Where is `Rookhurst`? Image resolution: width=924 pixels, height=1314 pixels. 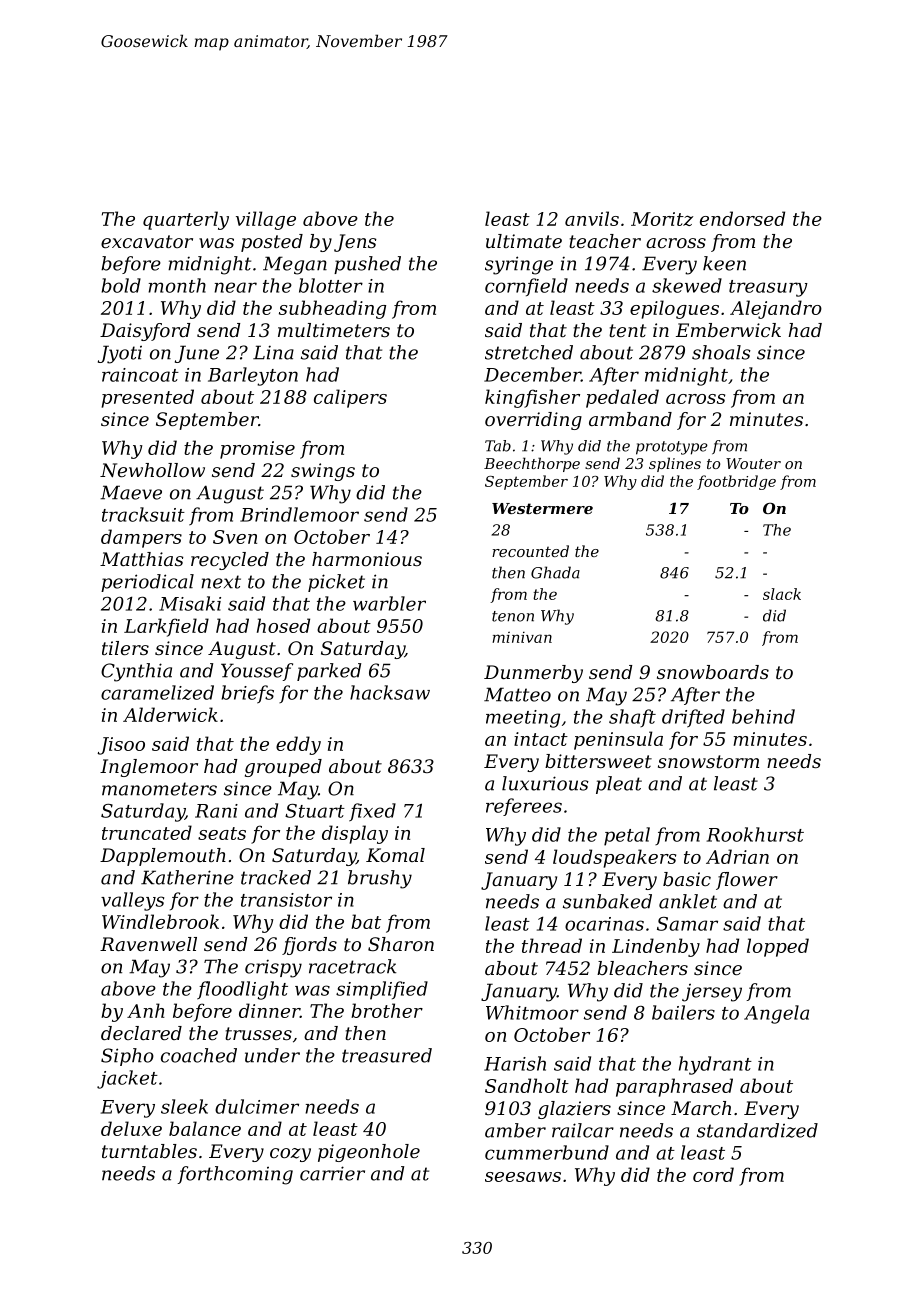
Rookhurst is located at coordinates (755, 834).
